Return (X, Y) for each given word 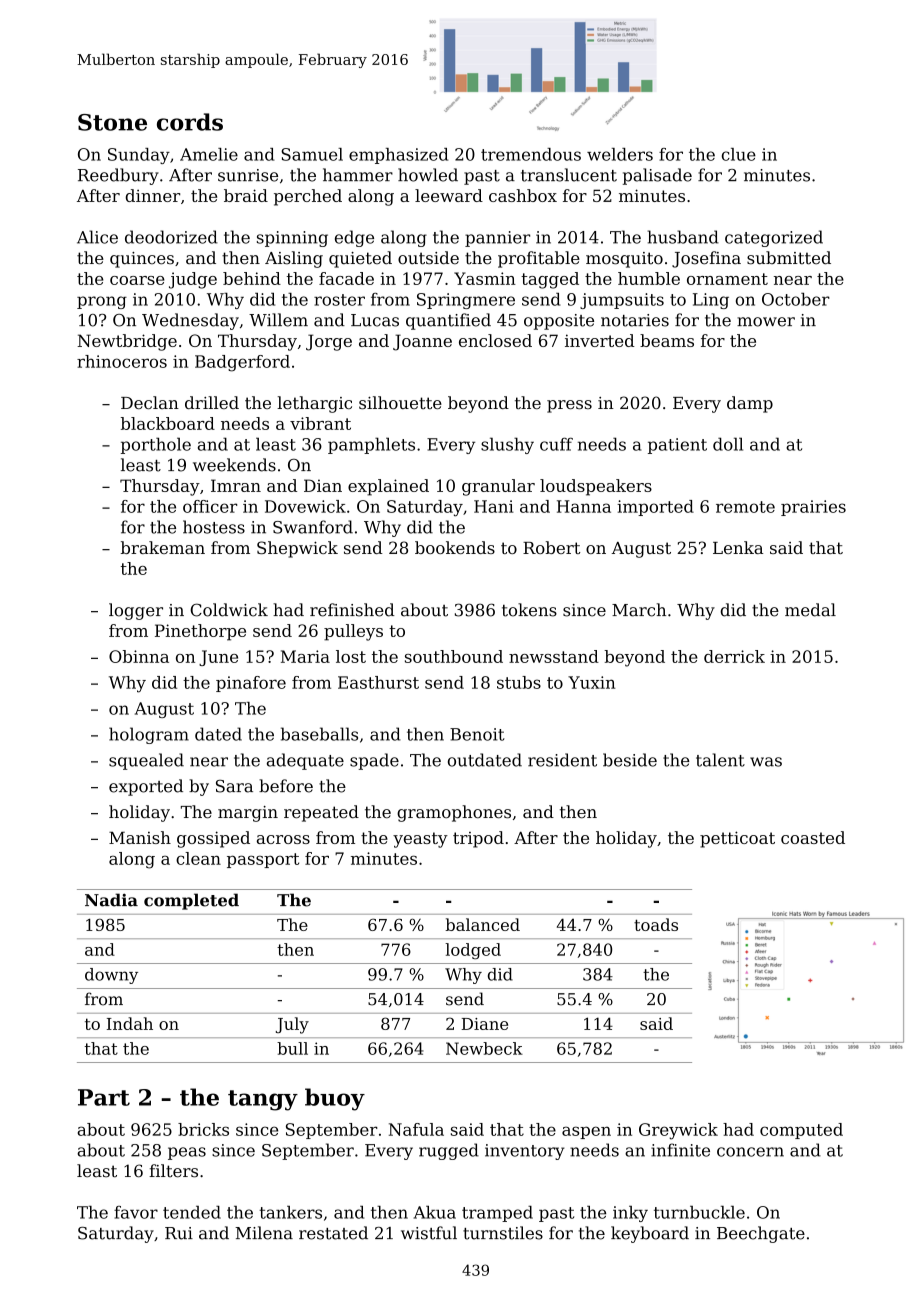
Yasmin (485, 278)
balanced (482, 924)
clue (739, 154)
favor (136, 1212)
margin (248, 814)
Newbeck (484, 1048)
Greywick (678, 1131)
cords (190, 122)
